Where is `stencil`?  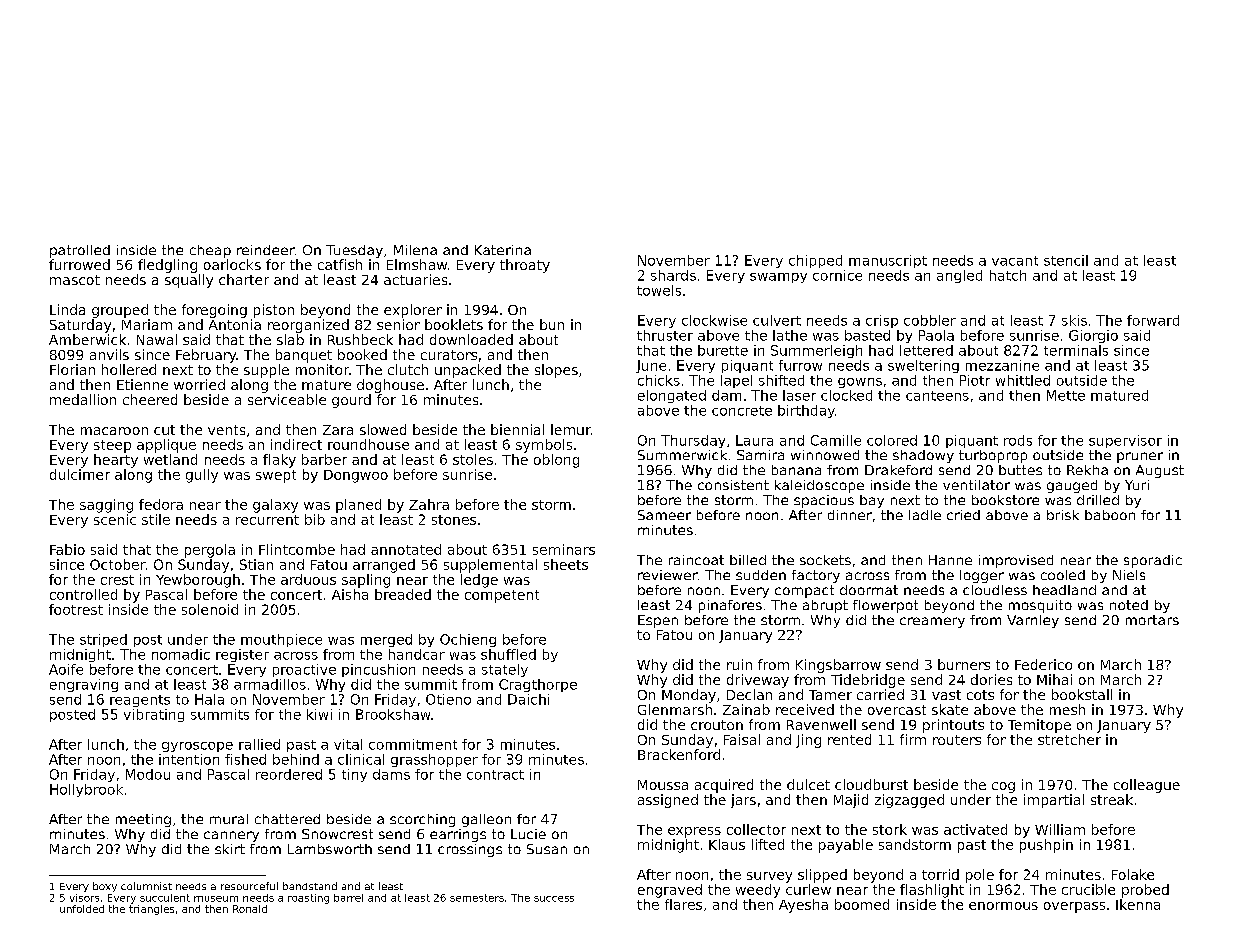
stencil is located at coordinates (1066, 260).
